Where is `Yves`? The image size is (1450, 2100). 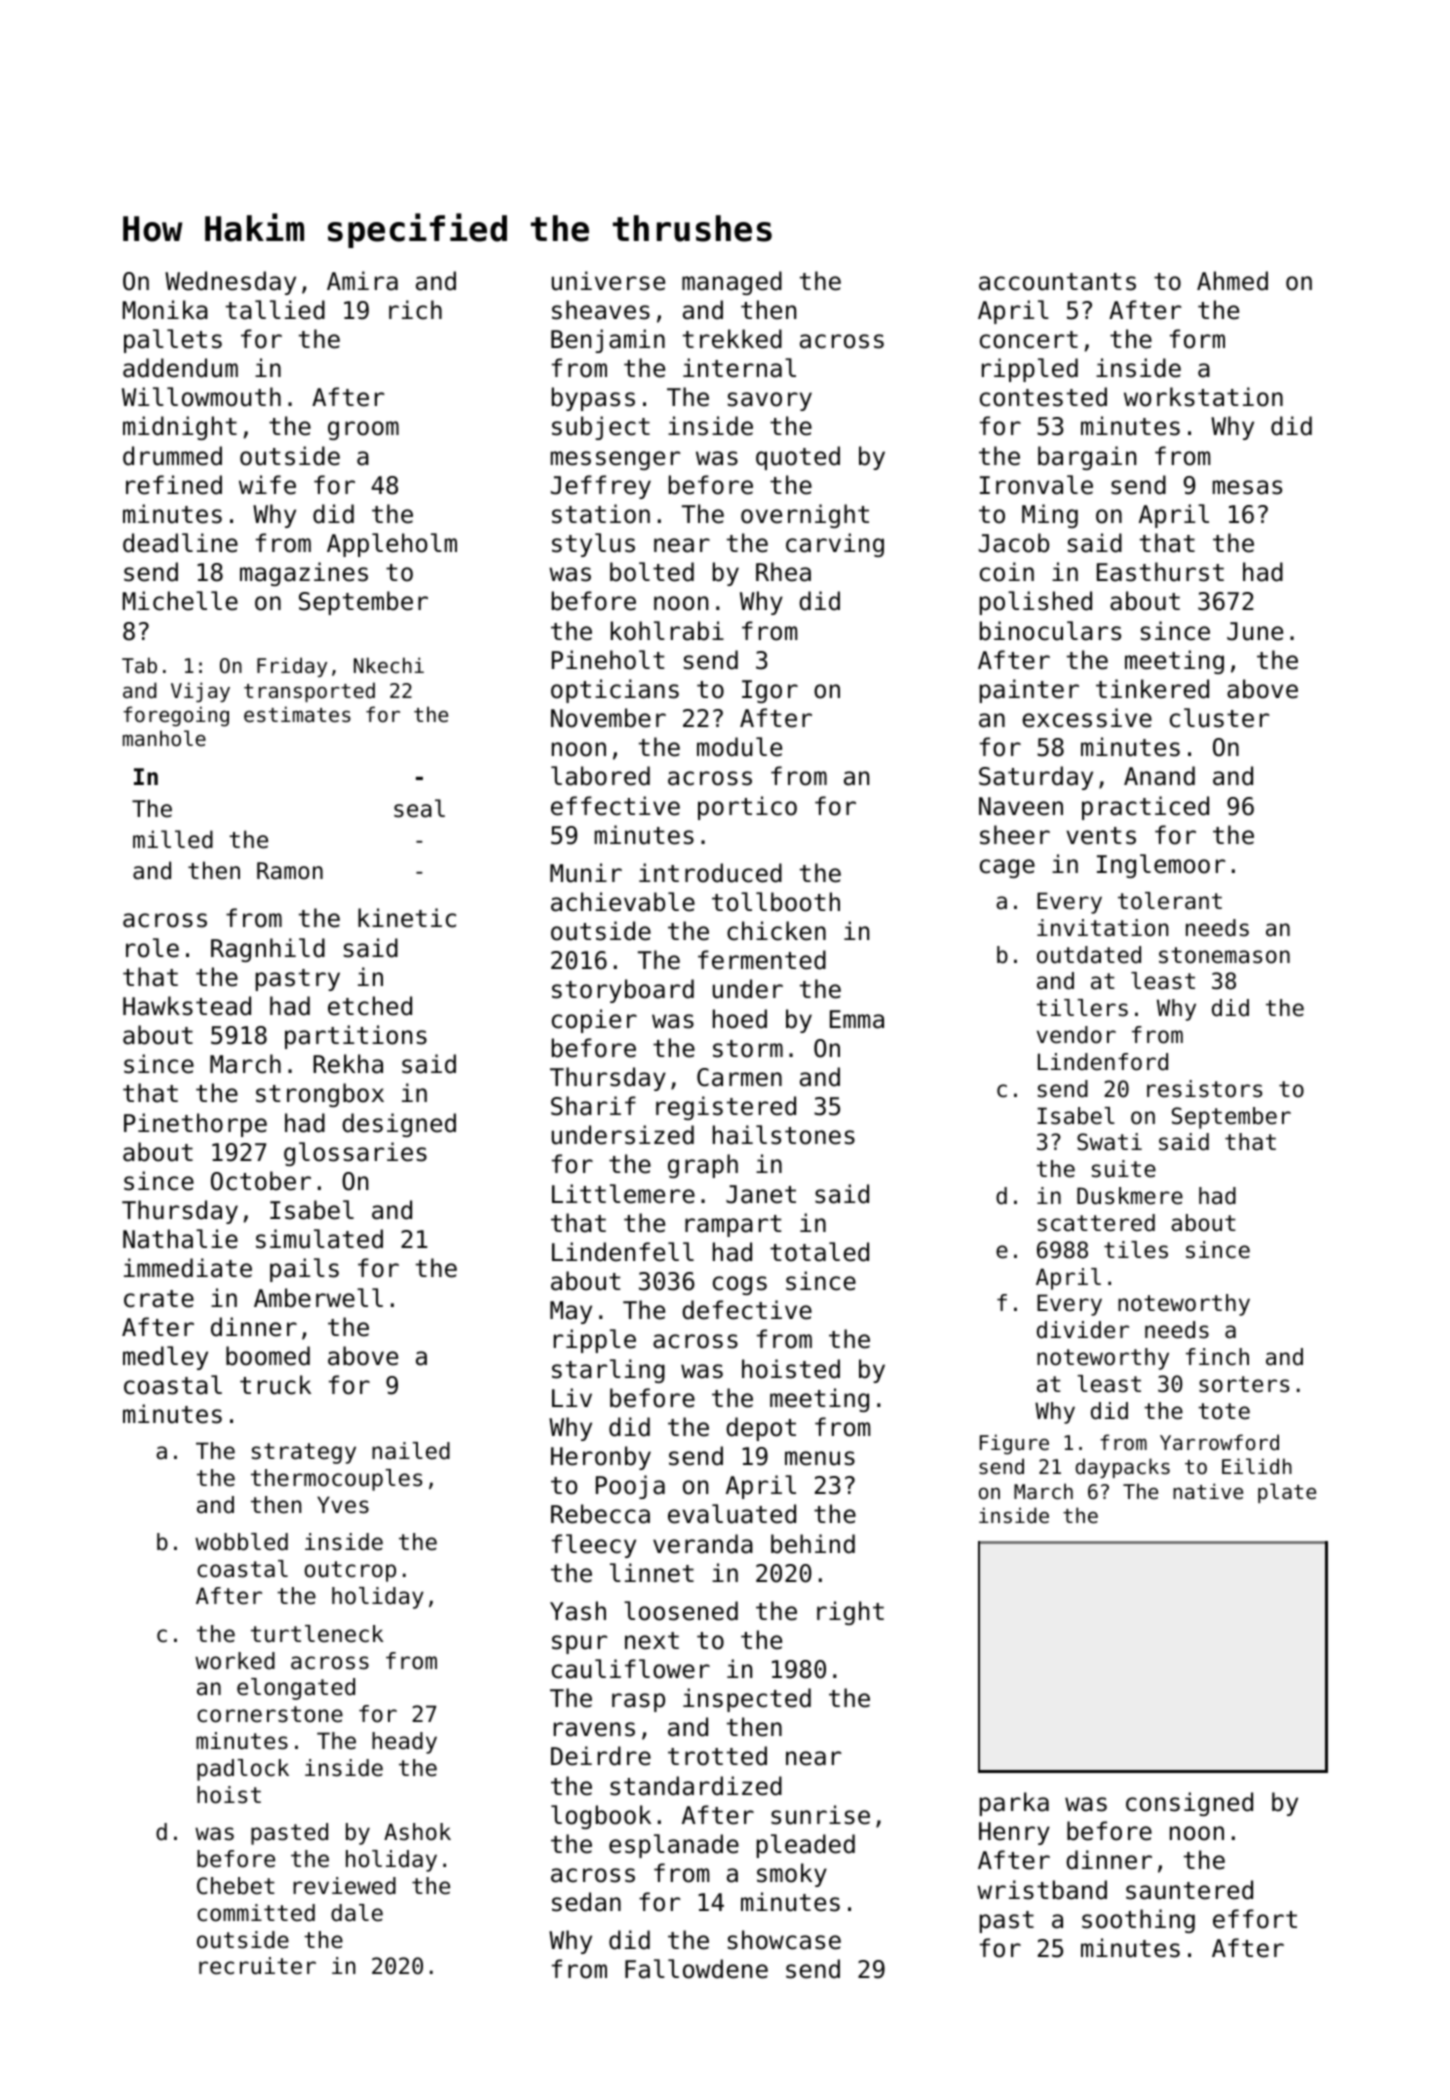
Yves is located at coordinates (343, 1505).
